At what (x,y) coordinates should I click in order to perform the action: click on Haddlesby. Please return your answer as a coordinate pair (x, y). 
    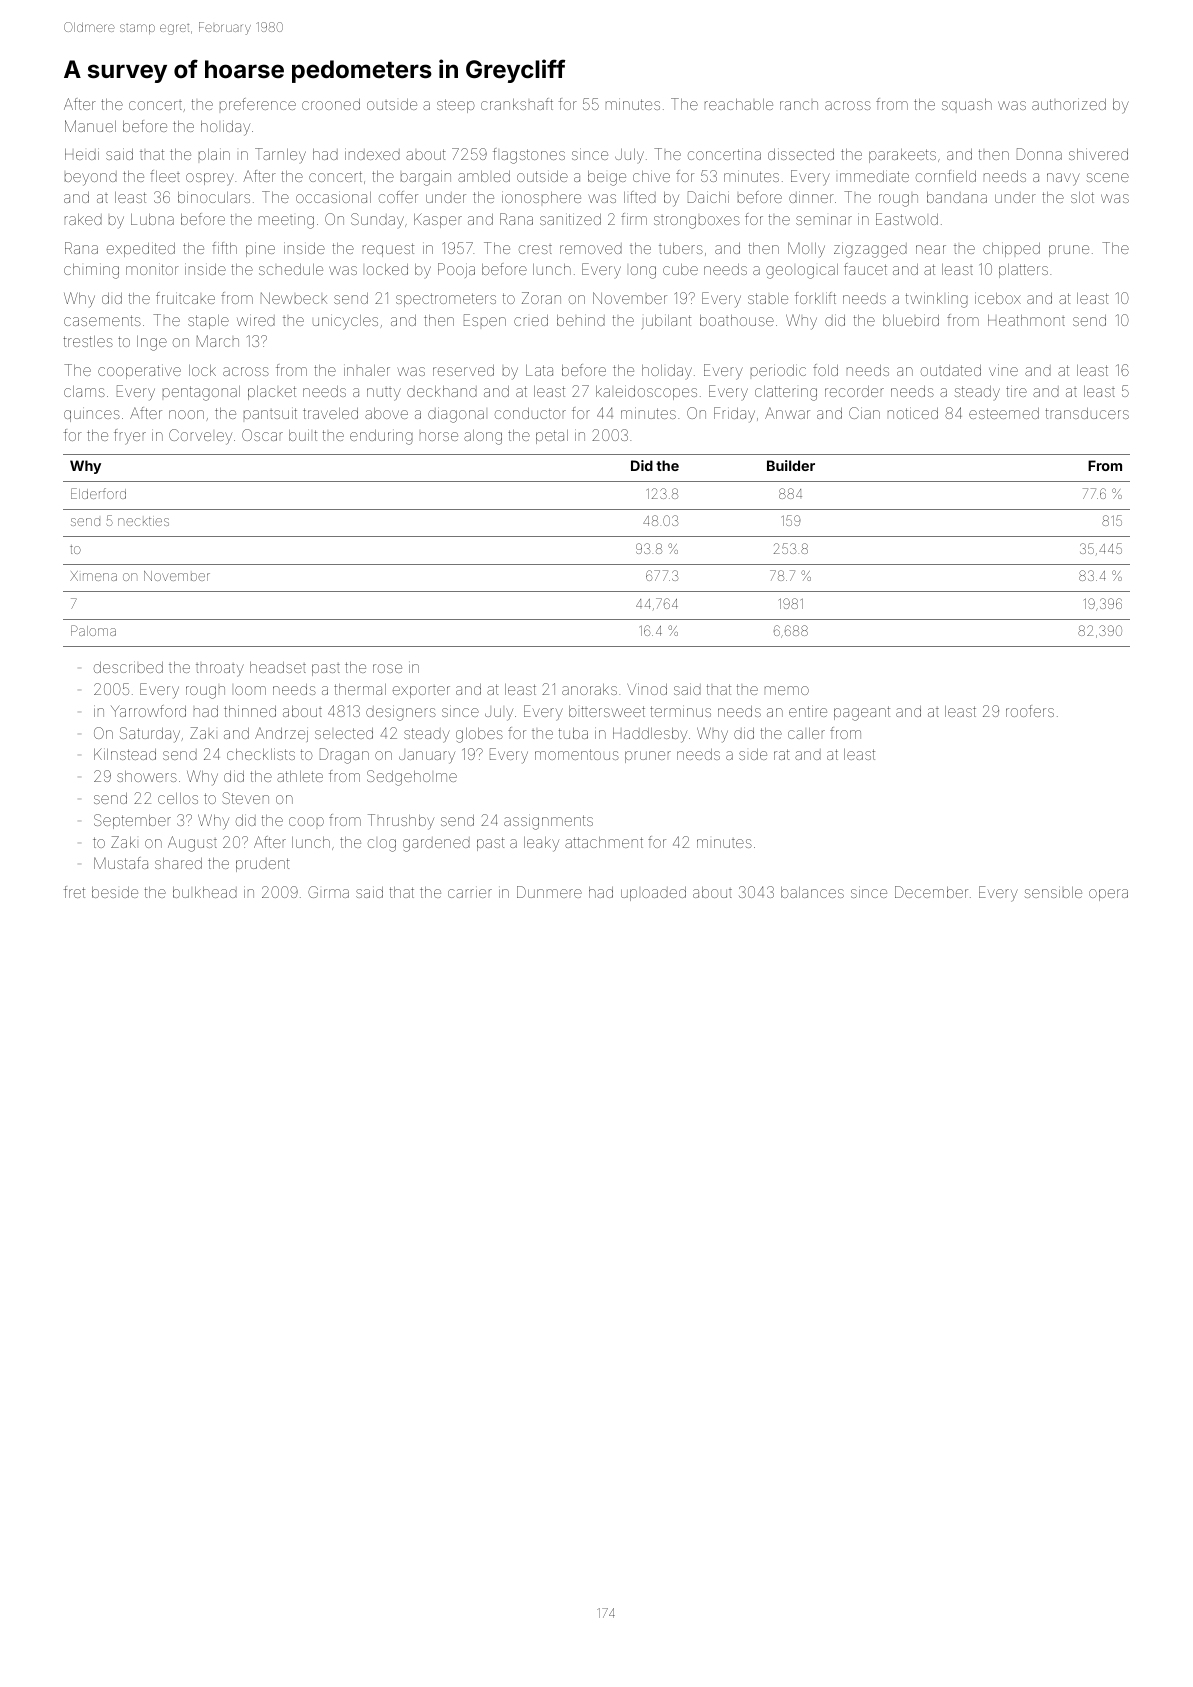
    Looking at the image, I should click on (650, 735).
